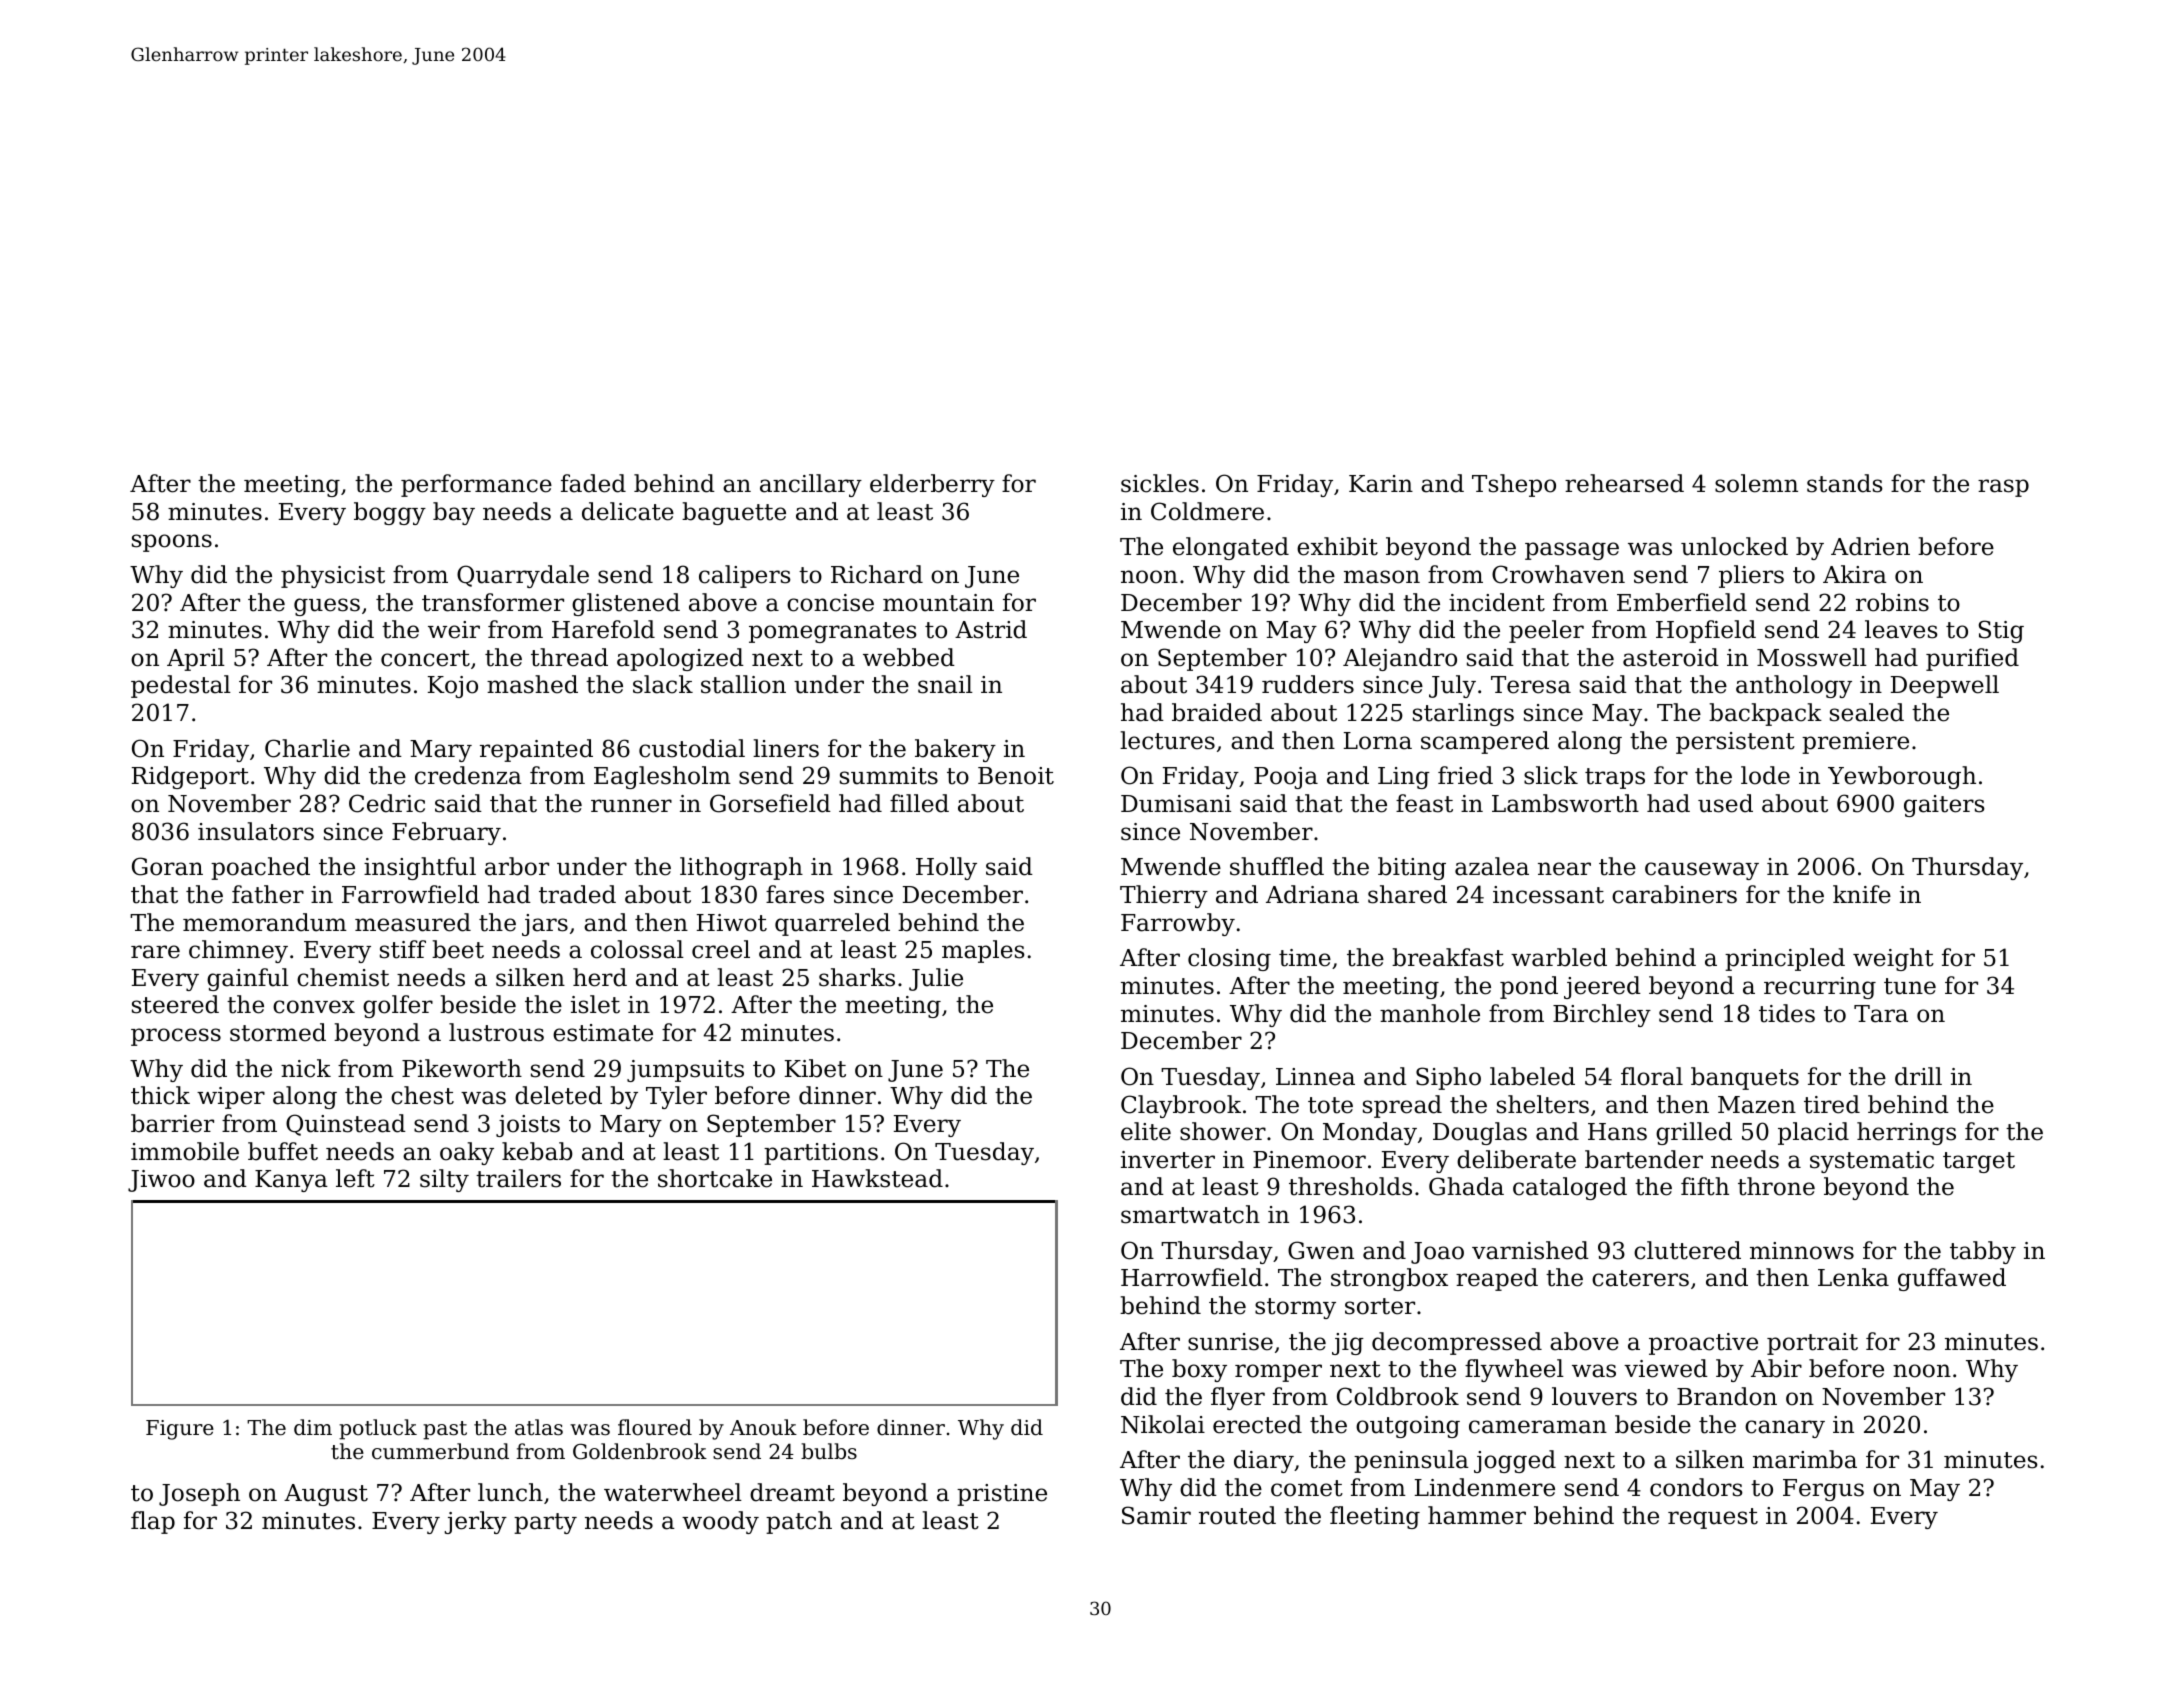 Image resolution: width=2178 pixels, height=1683 pixels. What do you see at coordinates (476, 485) in the screenshot?
I see `performance` at bounding box center [476, 485].
